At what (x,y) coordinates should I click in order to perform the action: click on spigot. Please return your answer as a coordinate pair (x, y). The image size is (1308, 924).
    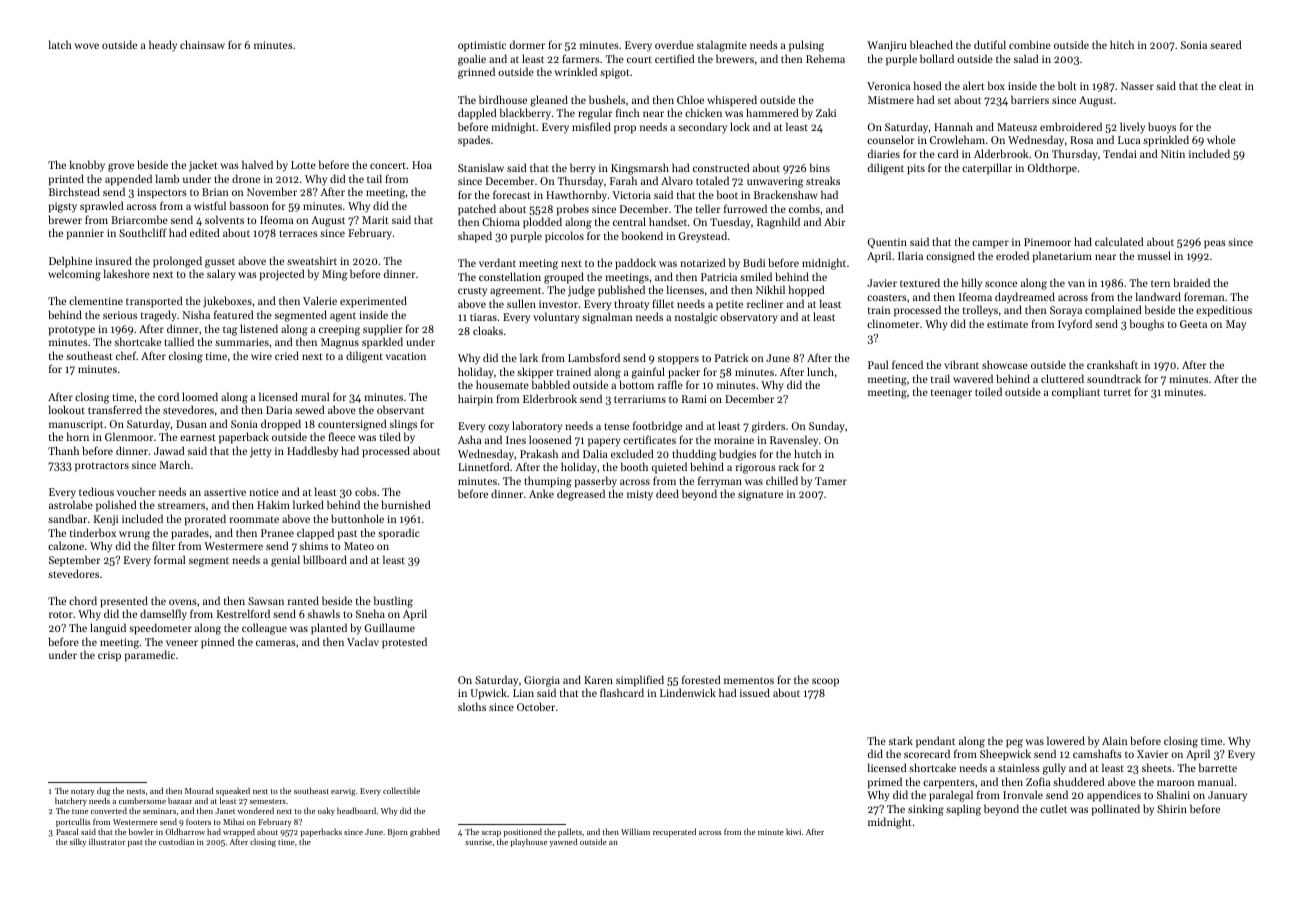
    Looking at the image, I should click on (615, 73).
